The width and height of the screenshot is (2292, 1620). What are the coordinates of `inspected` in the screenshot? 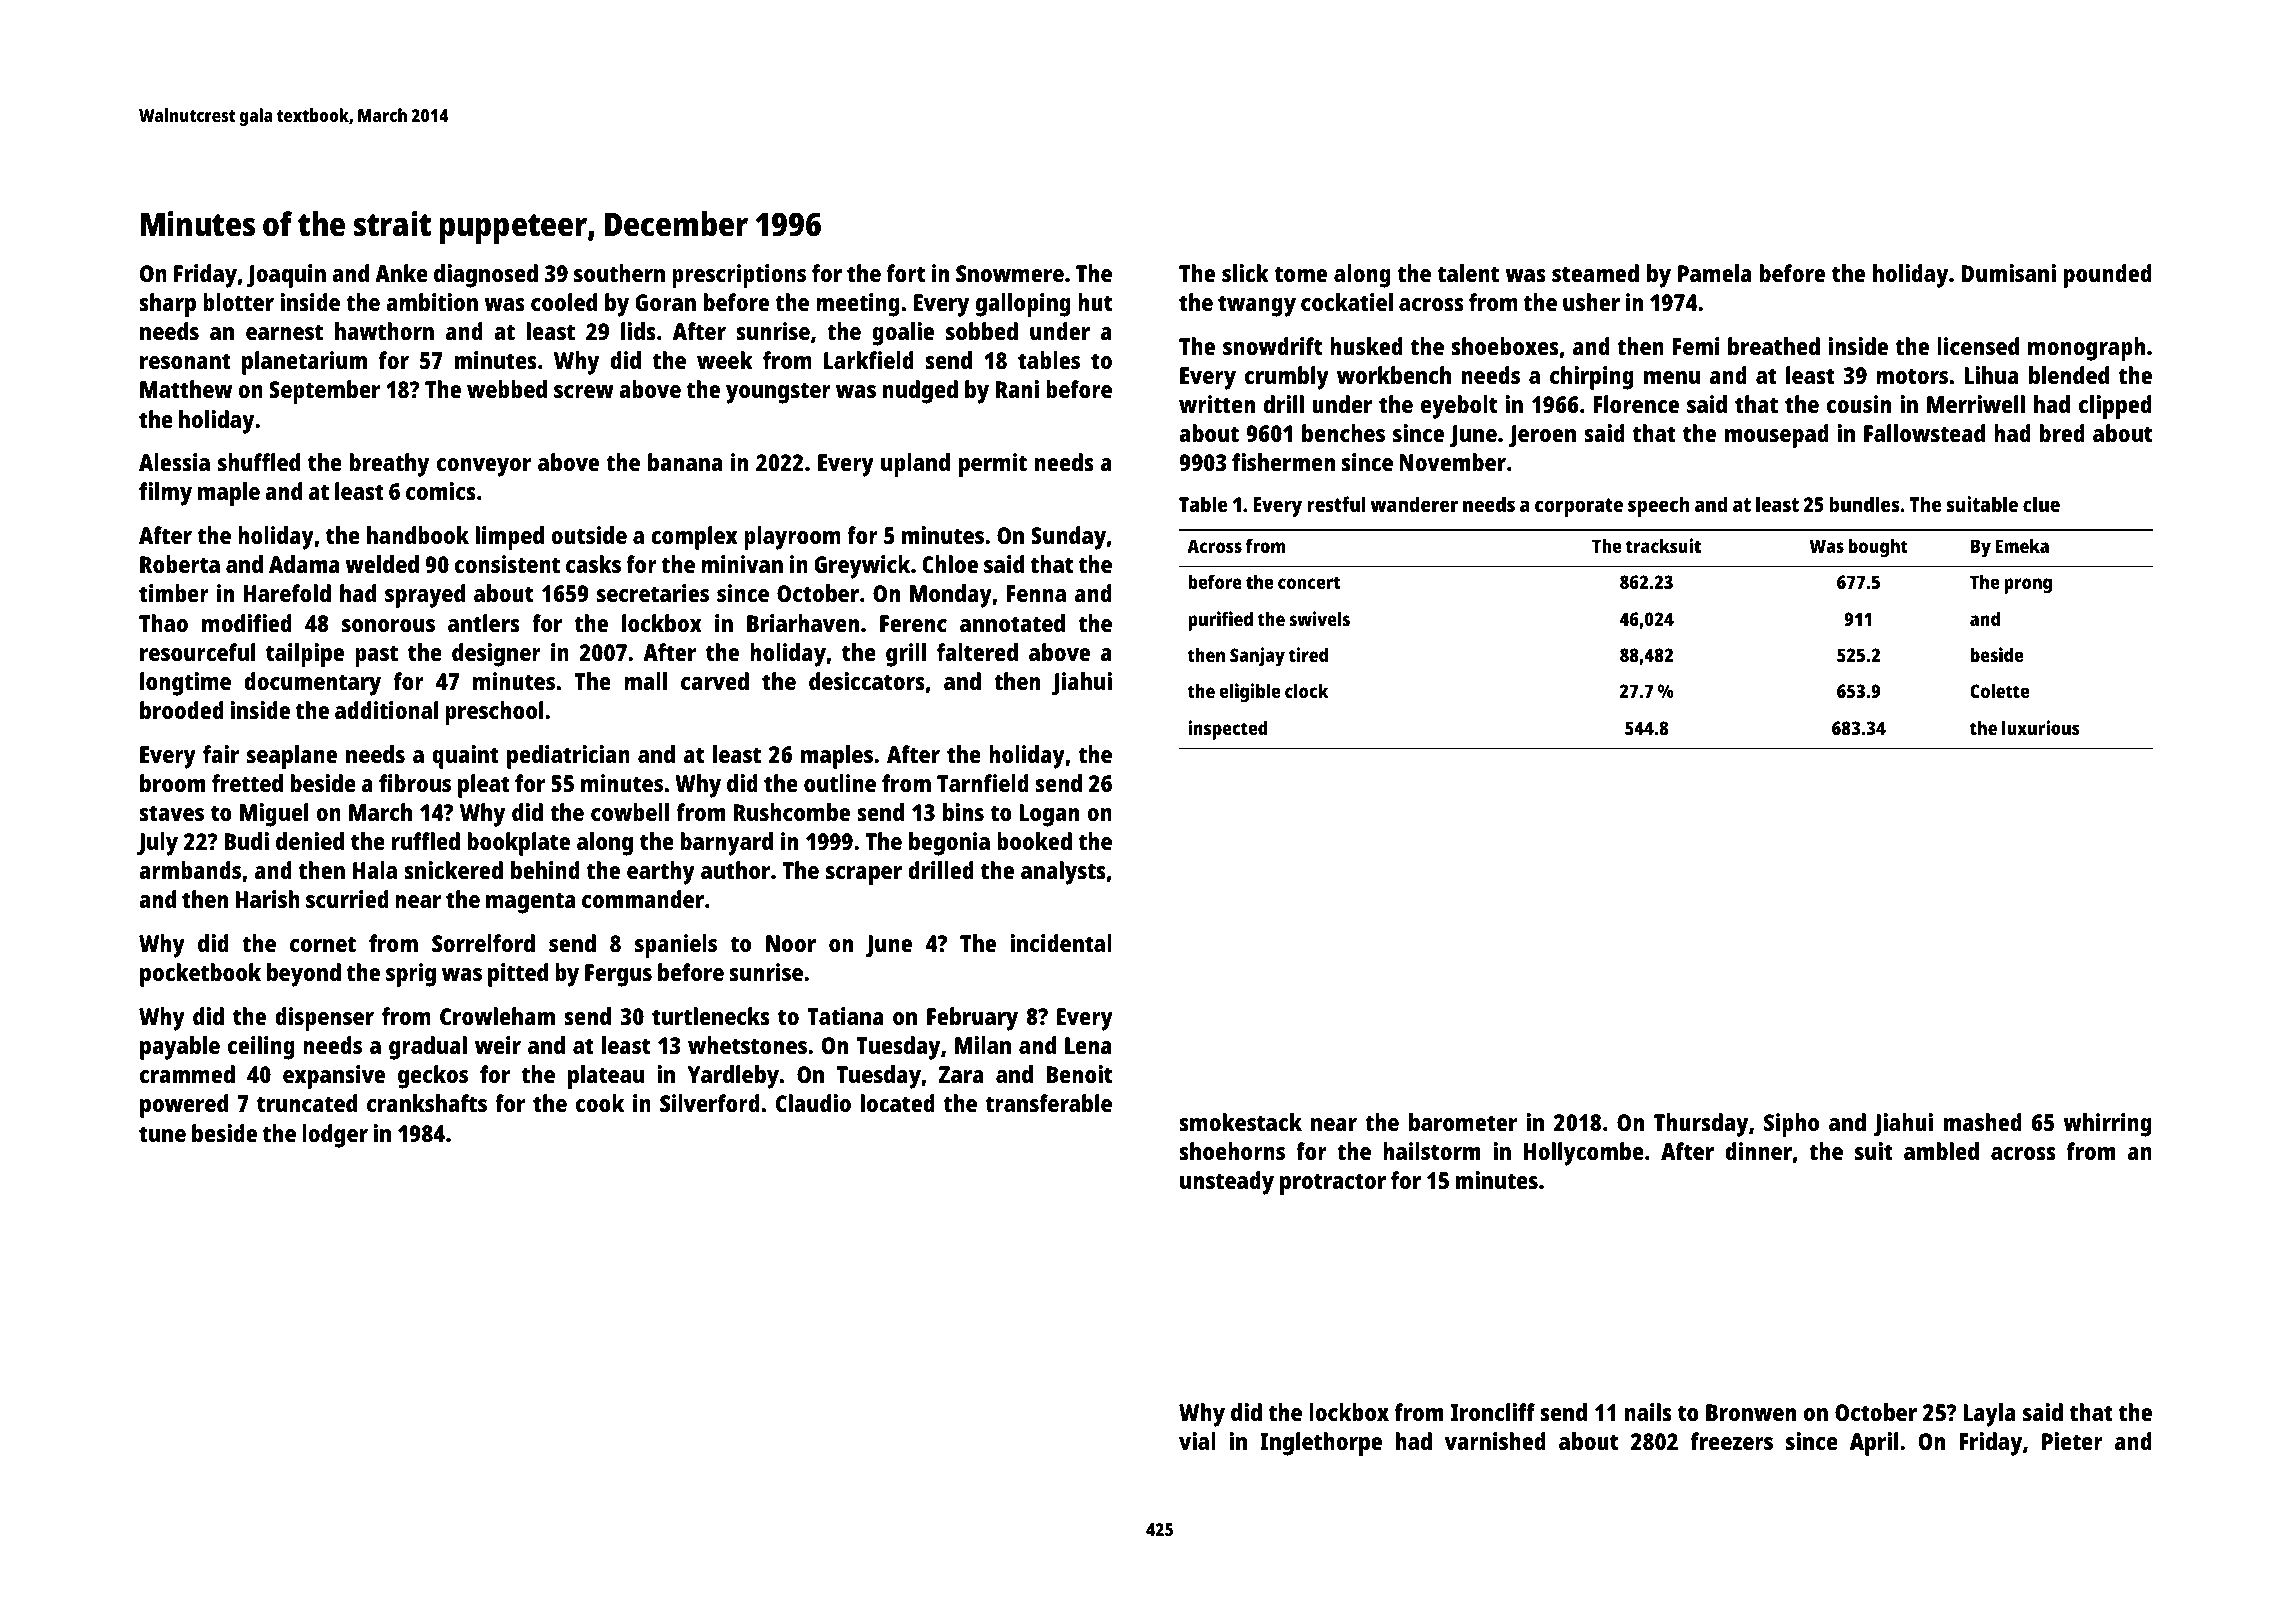 It's located at (1227, 730).
